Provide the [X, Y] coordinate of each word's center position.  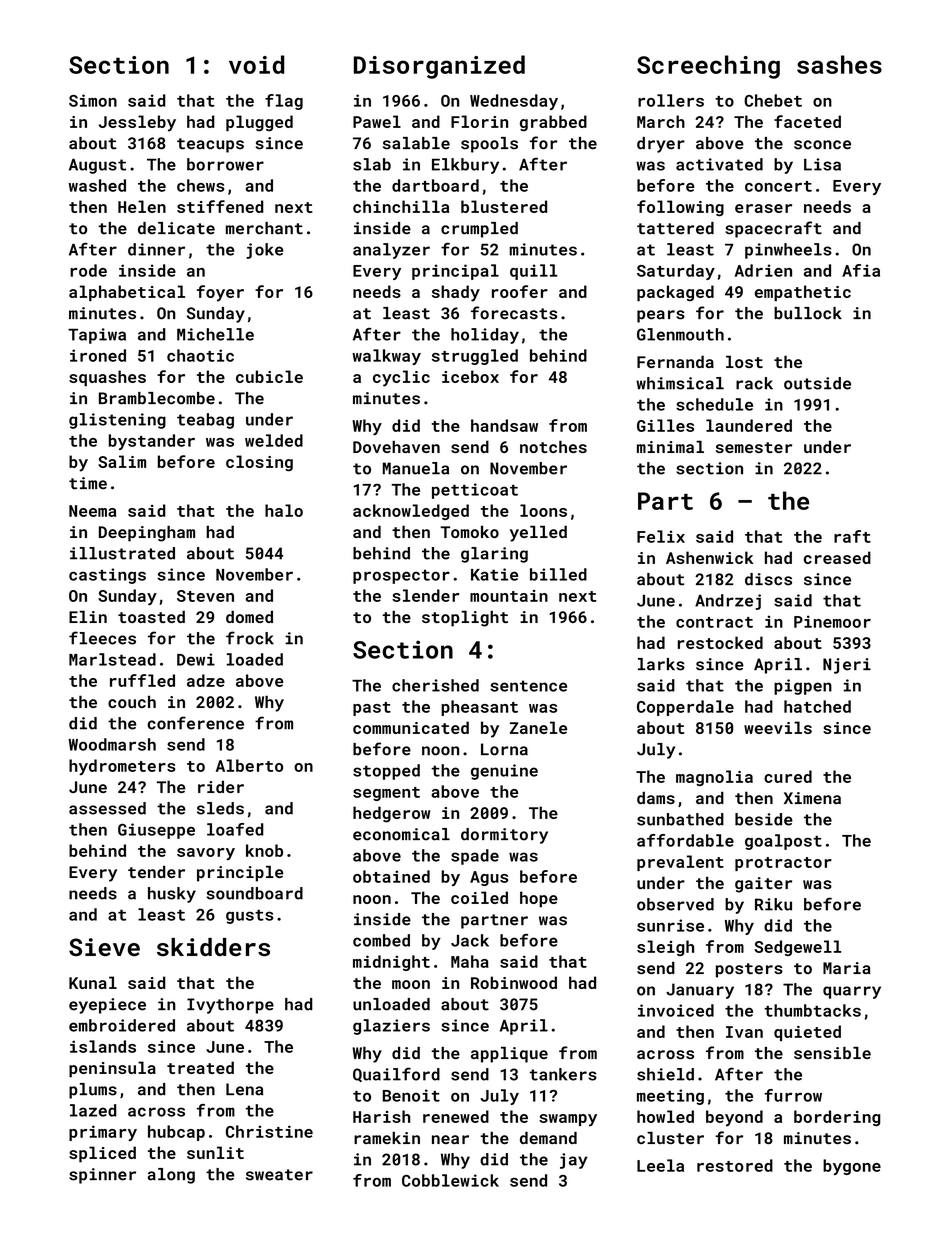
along [171, 1176]
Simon [93, 100]
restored [735, 1165]
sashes [839, 64]
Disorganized [439, 67]
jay [574, 1161]
